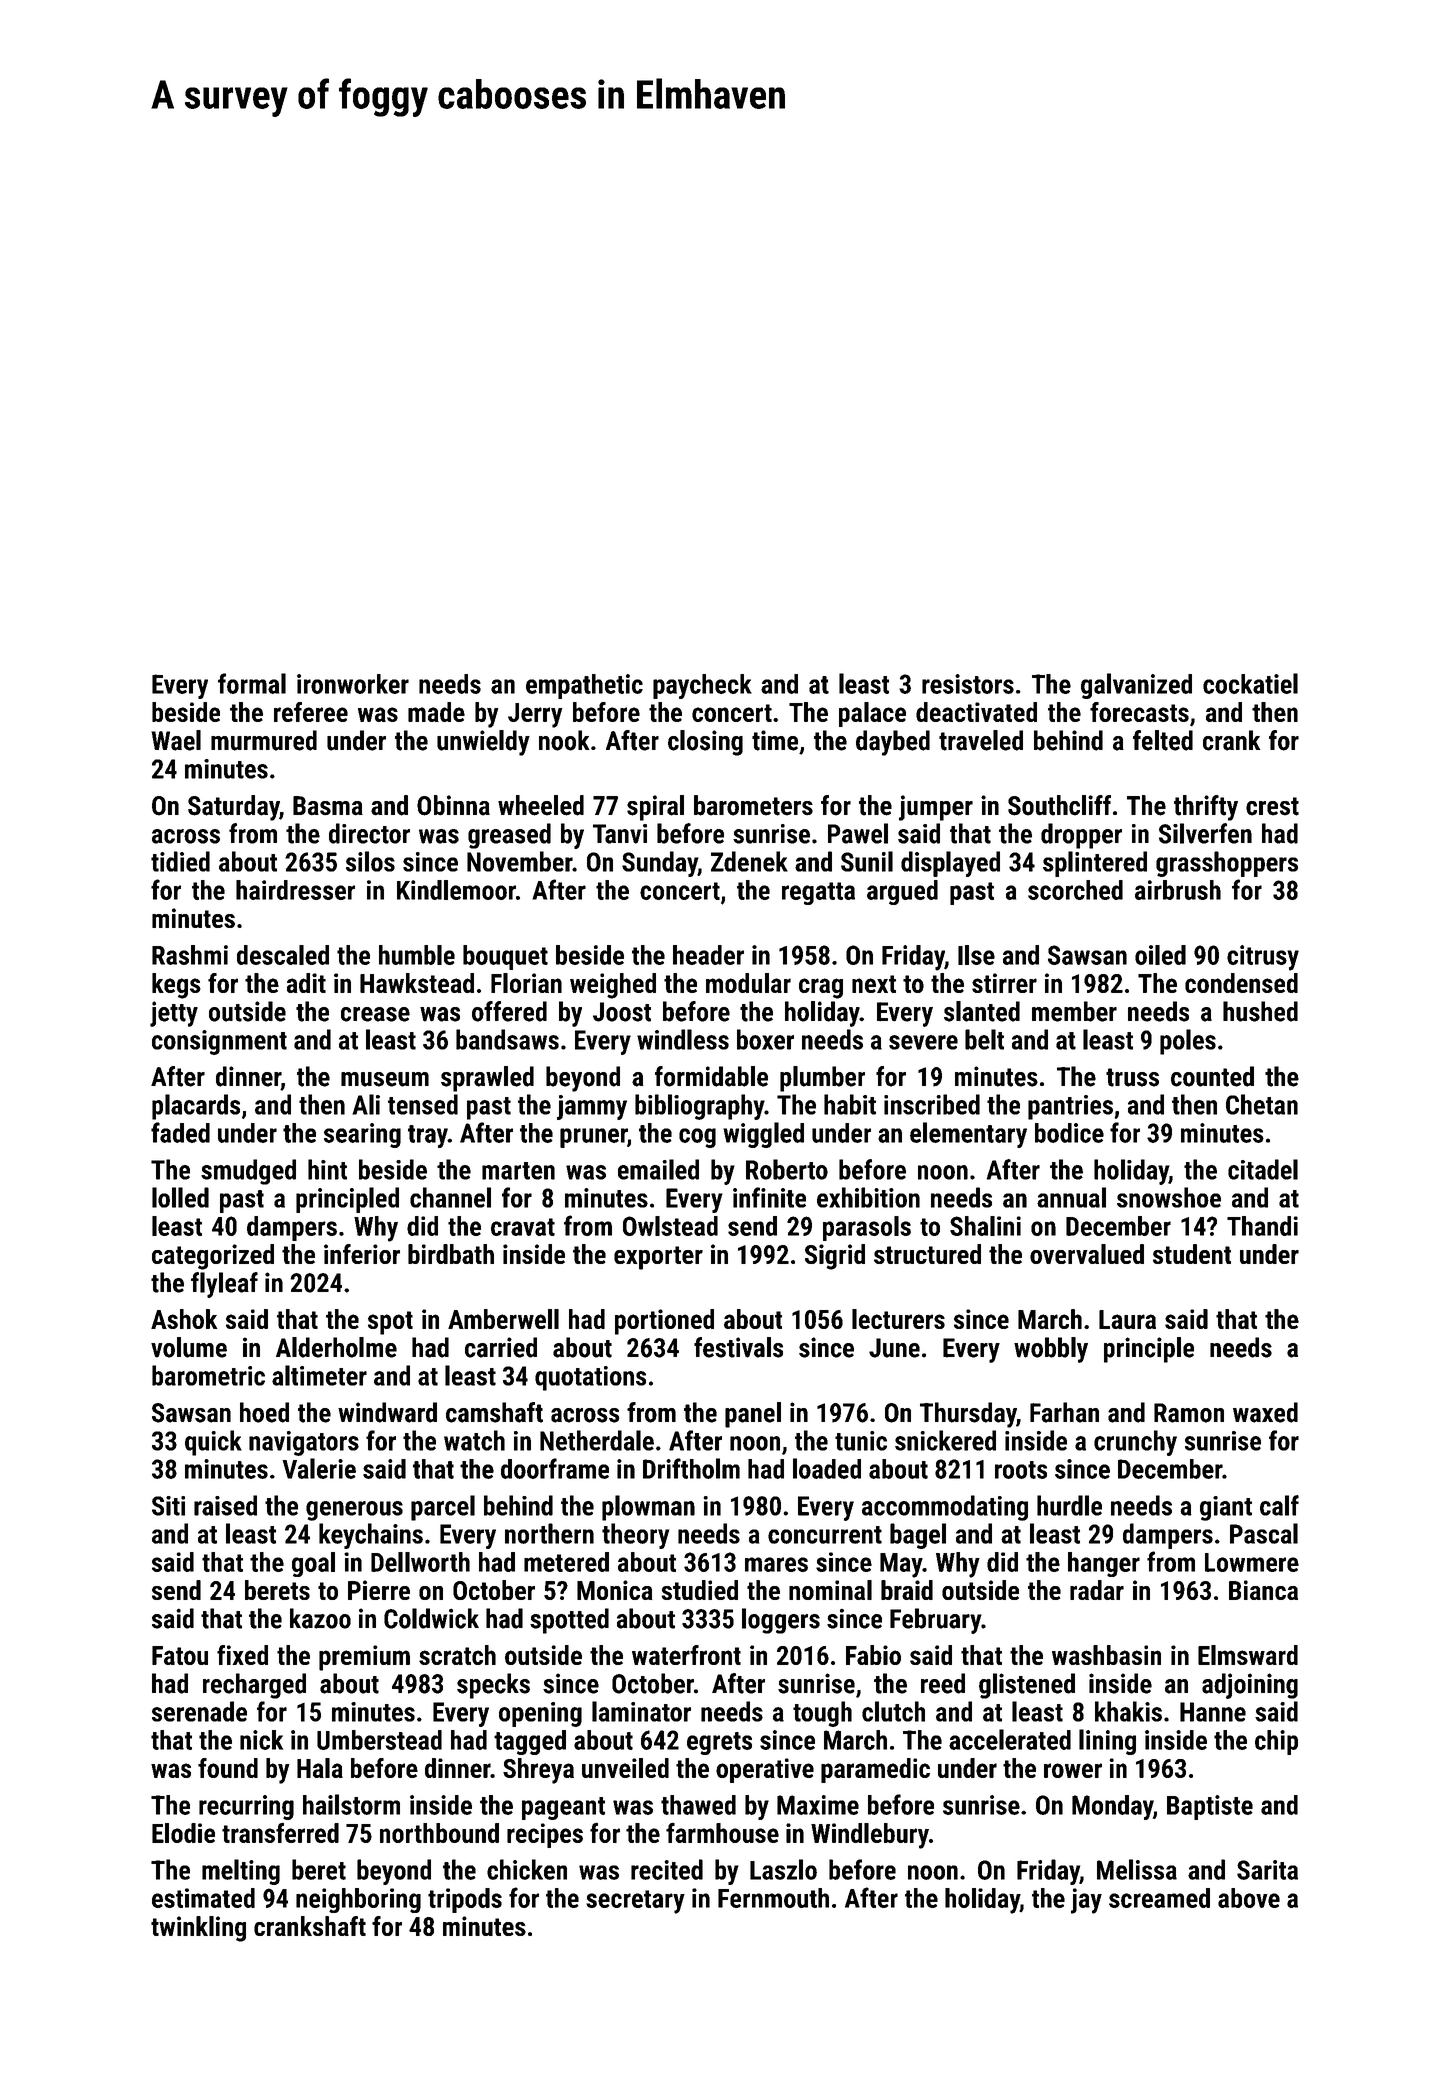  Describe the element at coordinates (699, 1590) in the page. I see `studied` at that location.
